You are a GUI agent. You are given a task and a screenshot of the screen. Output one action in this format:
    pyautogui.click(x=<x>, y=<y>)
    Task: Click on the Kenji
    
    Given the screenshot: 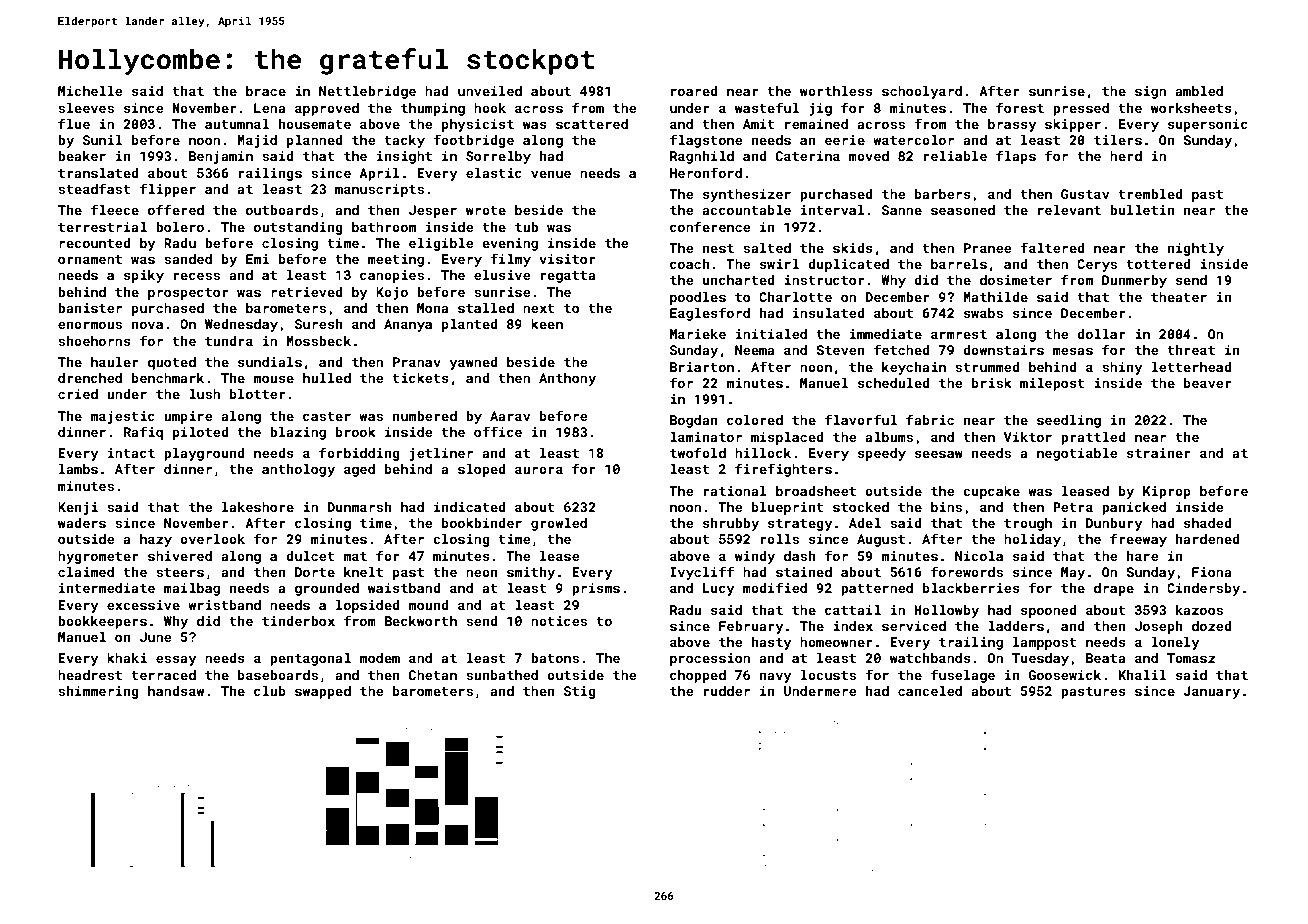 What is the action you would take?
    pyautogui.click(x=78, y=508)
